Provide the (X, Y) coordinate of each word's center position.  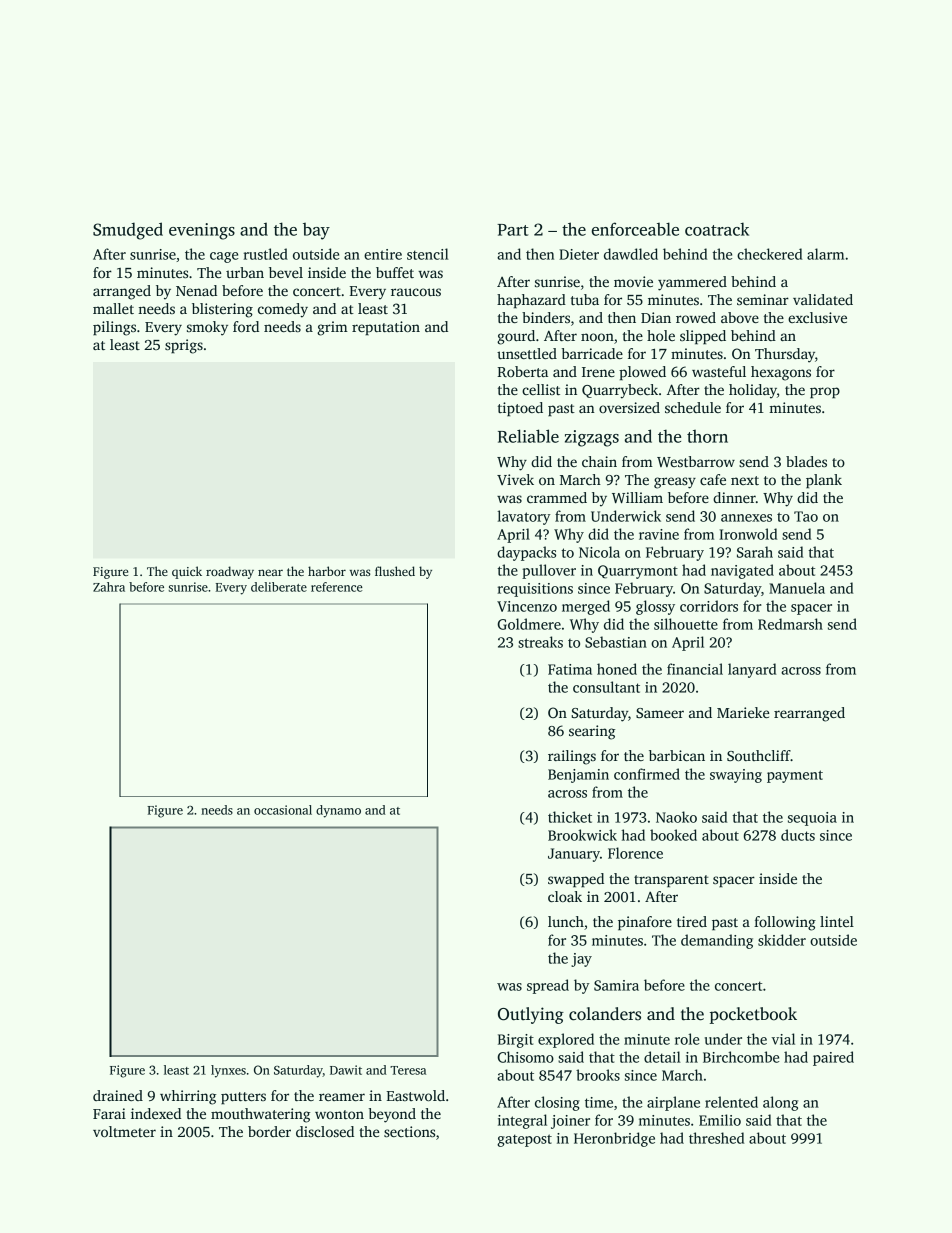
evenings (202, 231)
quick (187, 572)
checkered (769, 254)
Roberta (523, 371)
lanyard (752, 670)
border (269, 1131)
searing (592, 732)
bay (316, 231)
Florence (635, 853)
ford (246, 326)
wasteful (719, 371)
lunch (566, 921)
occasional (283, 810)
